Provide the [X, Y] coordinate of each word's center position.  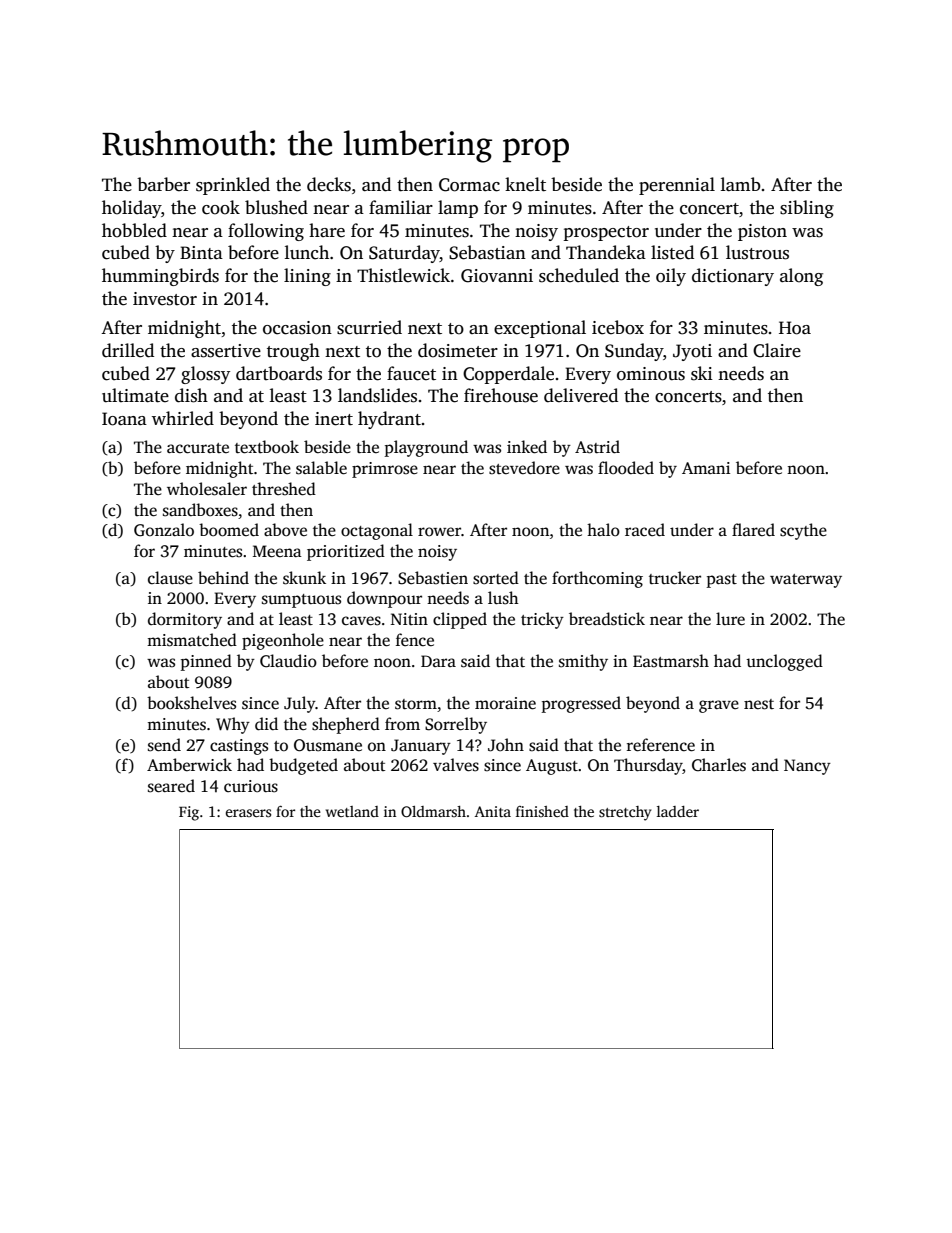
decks [329, 184]
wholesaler [207, 489]
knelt [525, 184]
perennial [677, 186]
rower [439, 531]
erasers [248, 813]
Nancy [807, 767]
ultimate [135, 395]
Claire [777, 350]
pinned [206, 662]
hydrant [389, 420]
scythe [803, 531]
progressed [581, 704]
